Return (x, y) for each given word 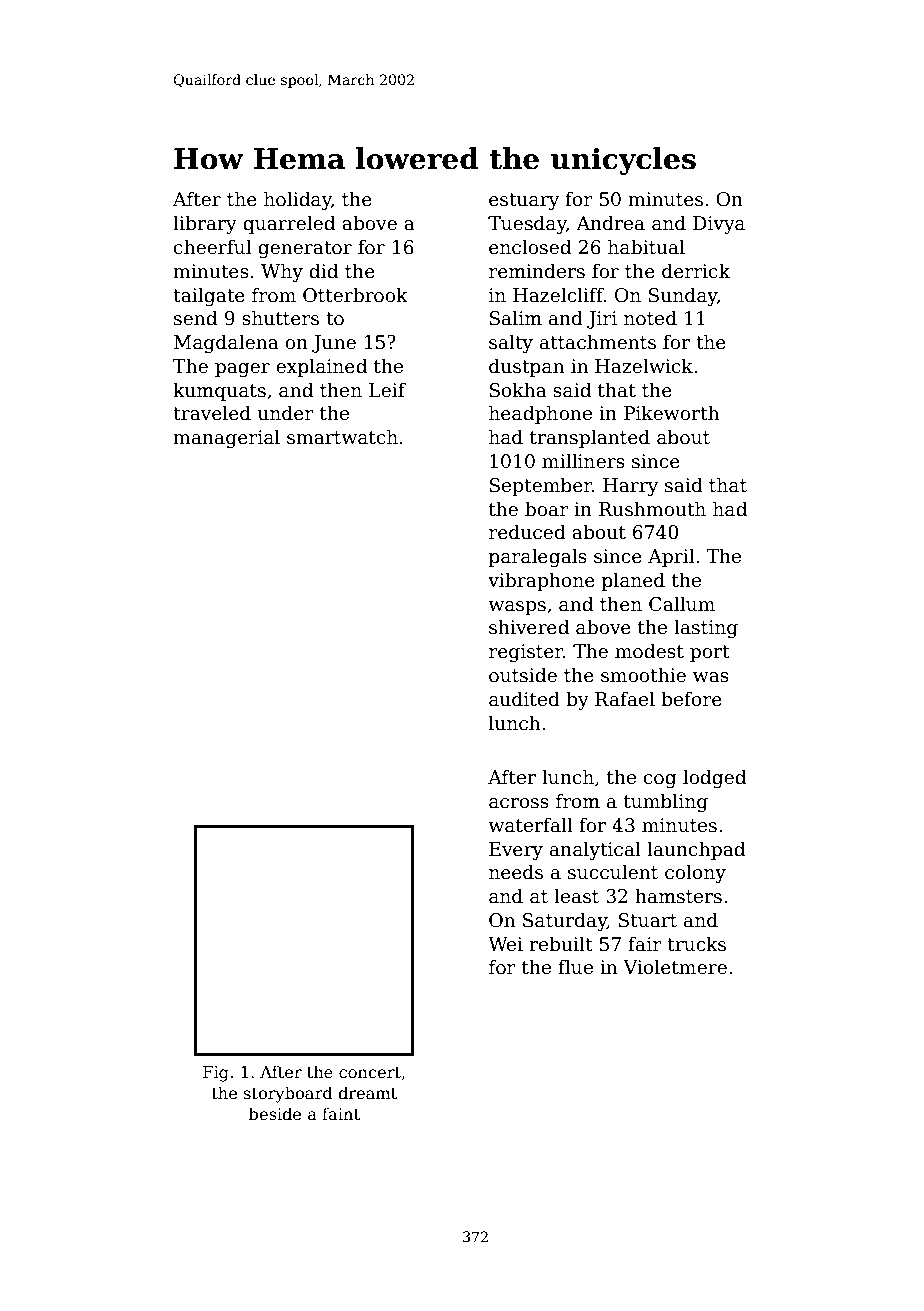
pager (242, 370)
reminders (537, 271)
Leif (387, 390)
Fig (216, 1074)
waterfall (530, 825)
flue (575, 967)
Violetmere (675, 967)
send (195, 318)
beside (275, 1114)
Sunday (683, 296)
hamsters (678, 896)
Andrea (610, 223)
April (671, 557)
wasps (517, 608)
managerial (226, 438)
